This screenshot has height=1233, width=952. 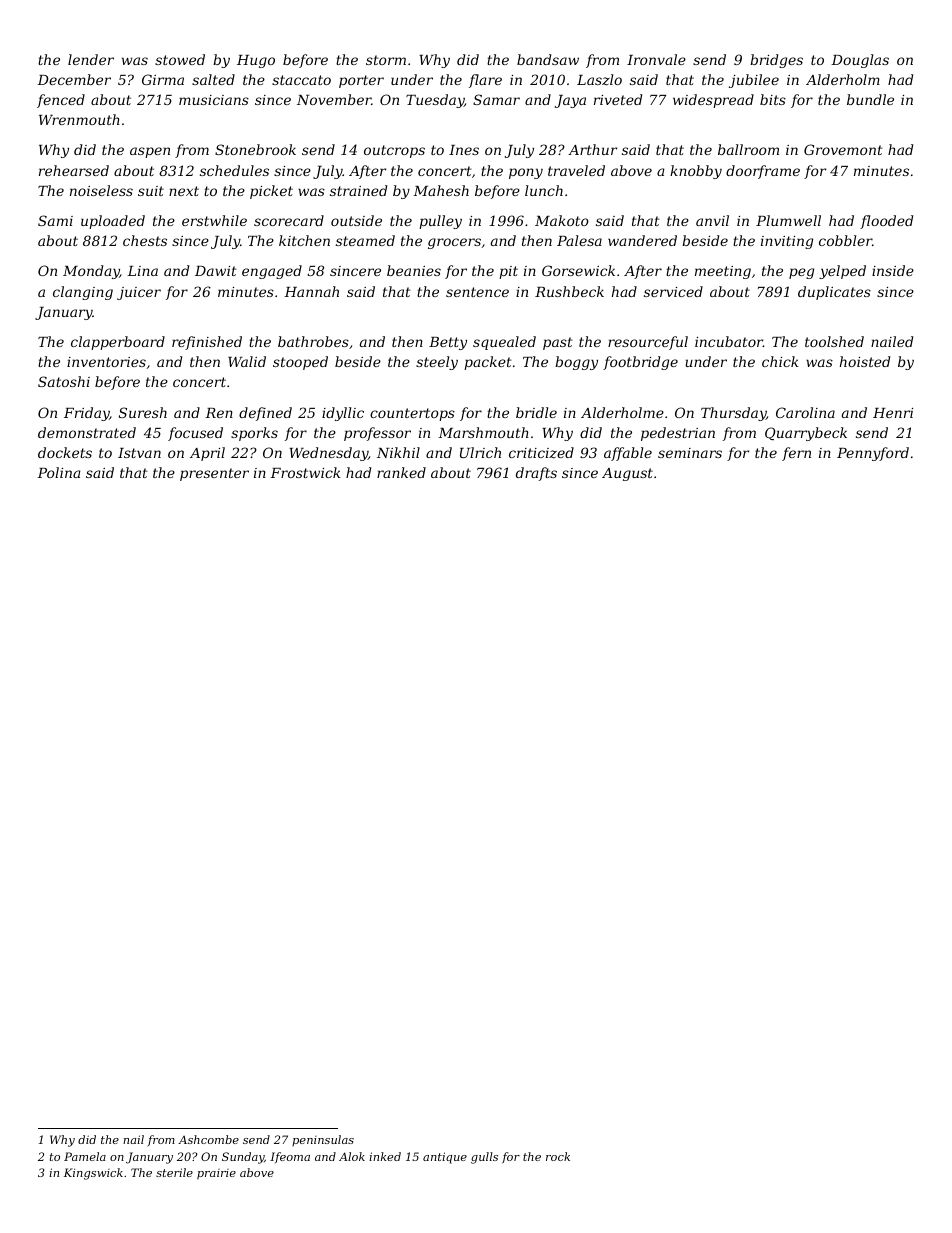 I want to click on Wrenmouth, so click(x=79, y=119).
